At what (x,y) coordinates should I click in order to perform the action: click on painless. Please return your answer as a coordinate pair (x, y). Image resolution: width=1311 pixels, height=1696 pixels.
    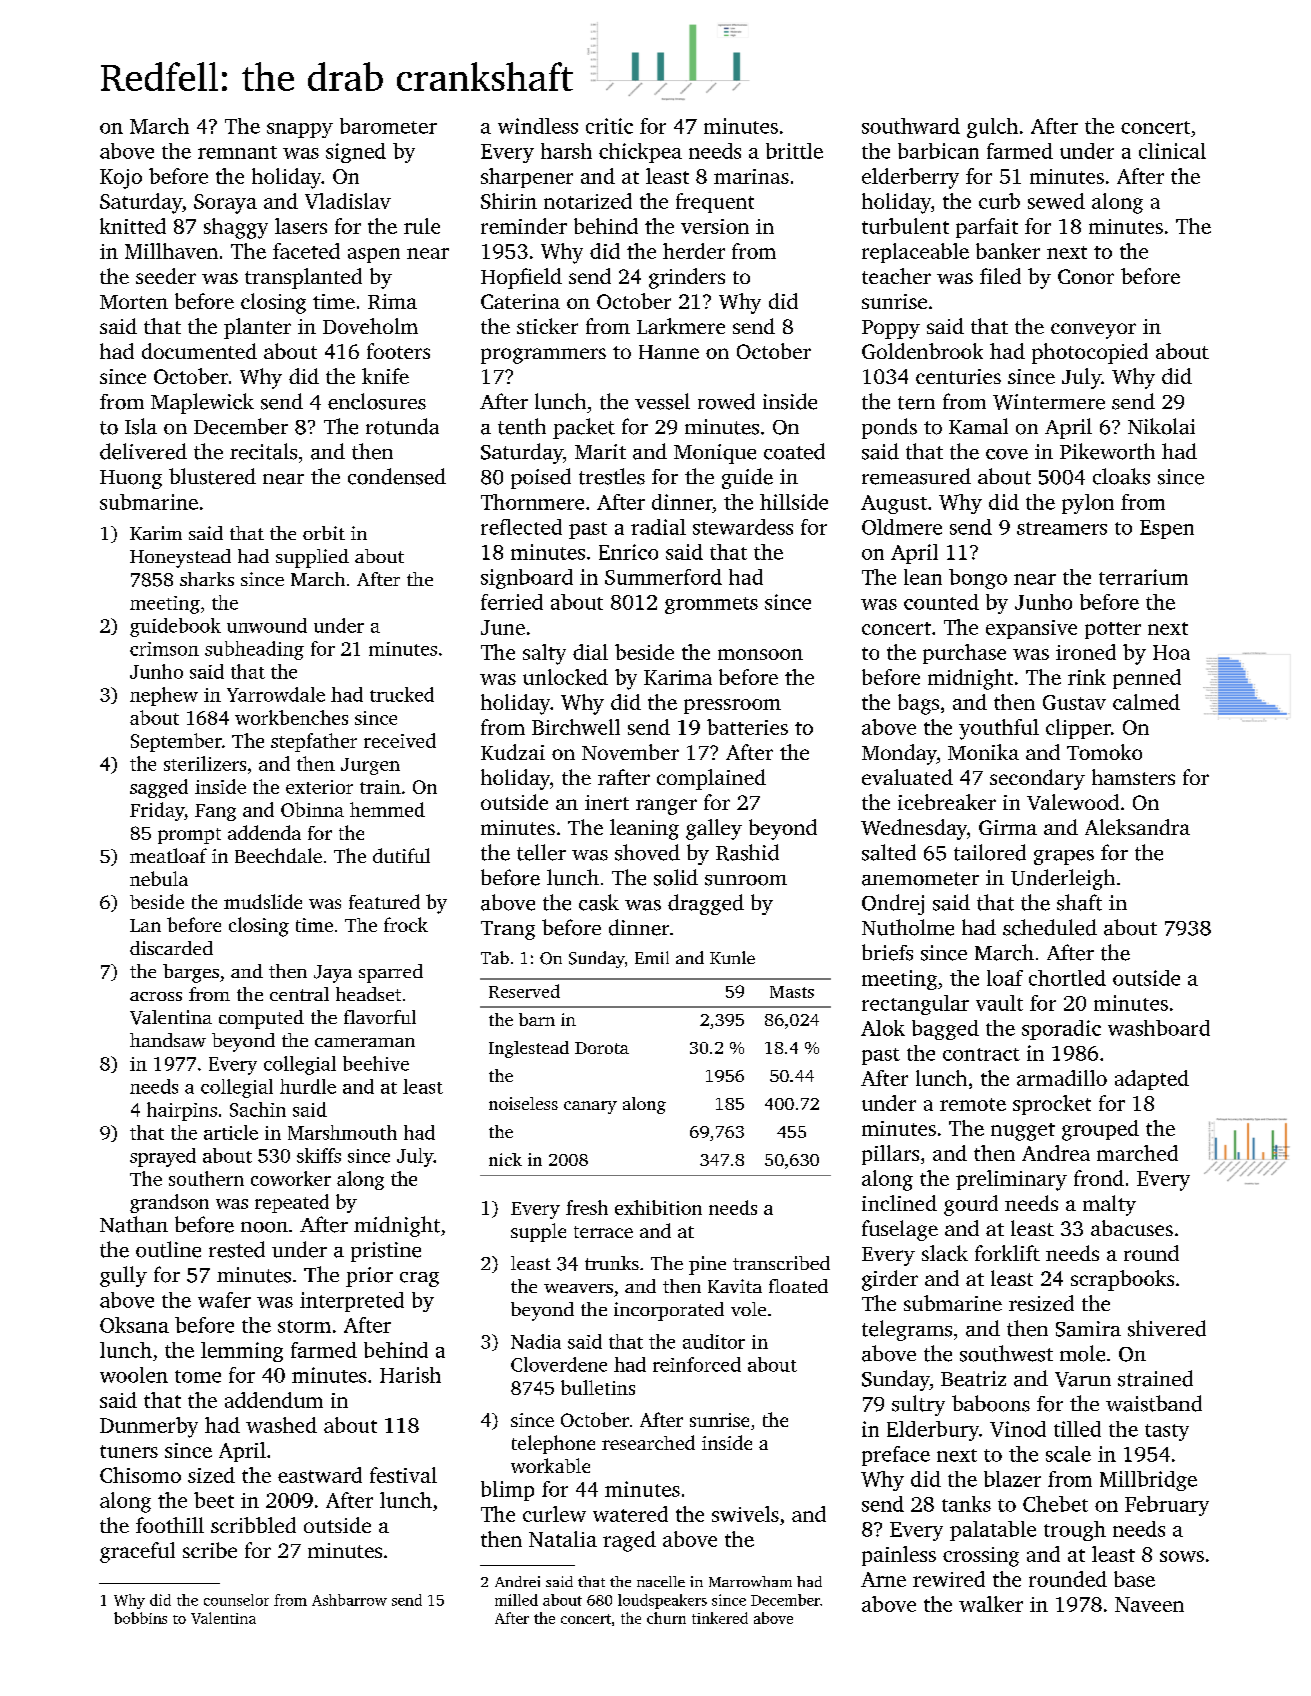
    Looking at the image, I should click on (899, 1556).
